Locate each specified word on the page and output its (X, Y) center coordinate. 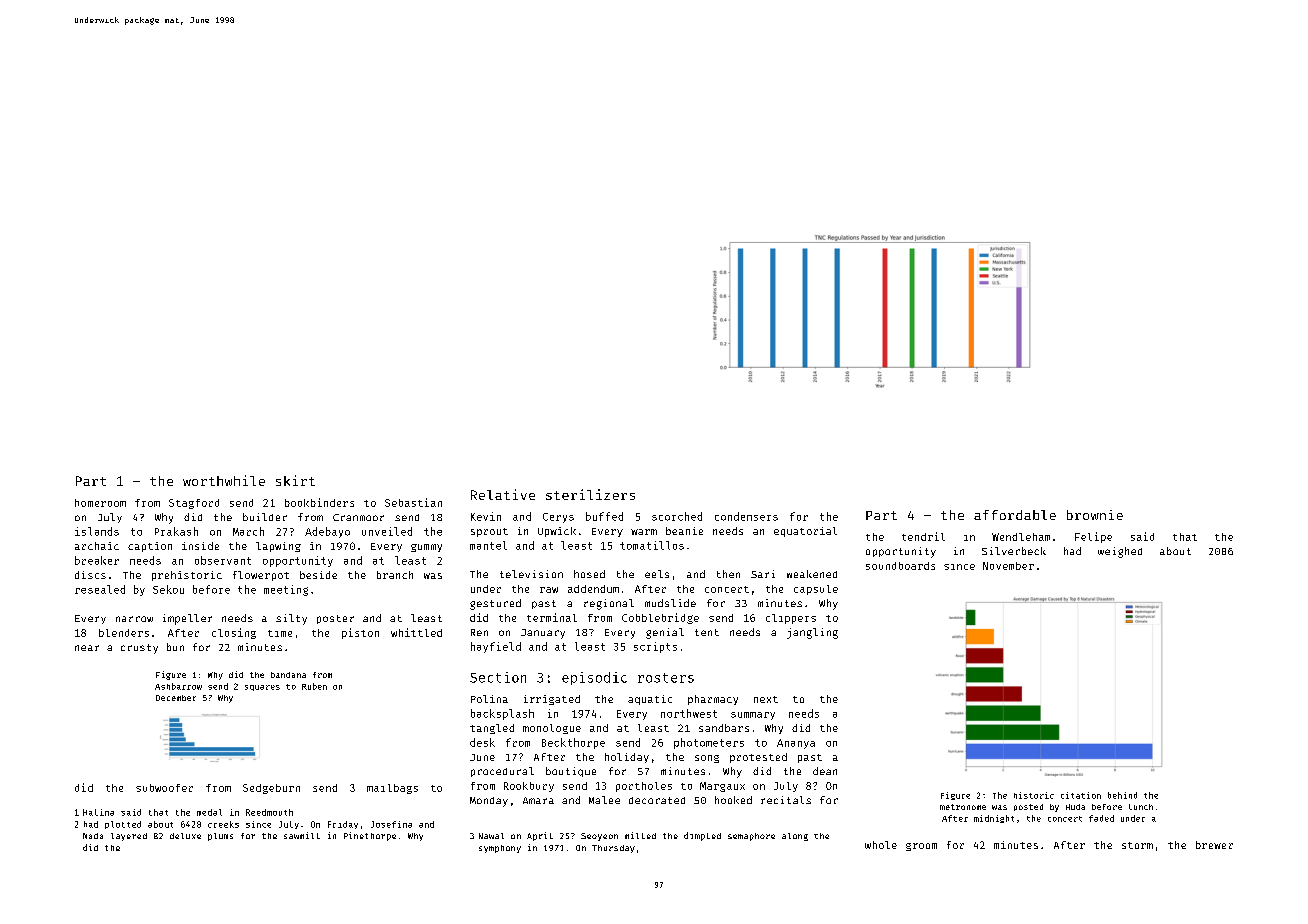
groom (921, 847)
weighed (1120, 552)
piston (360, 633)
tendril (923, 536)
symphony (500, 849)
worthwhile (224, 480)
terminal (552, 617)
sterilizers (590, 494)
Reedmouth (269, 812)
